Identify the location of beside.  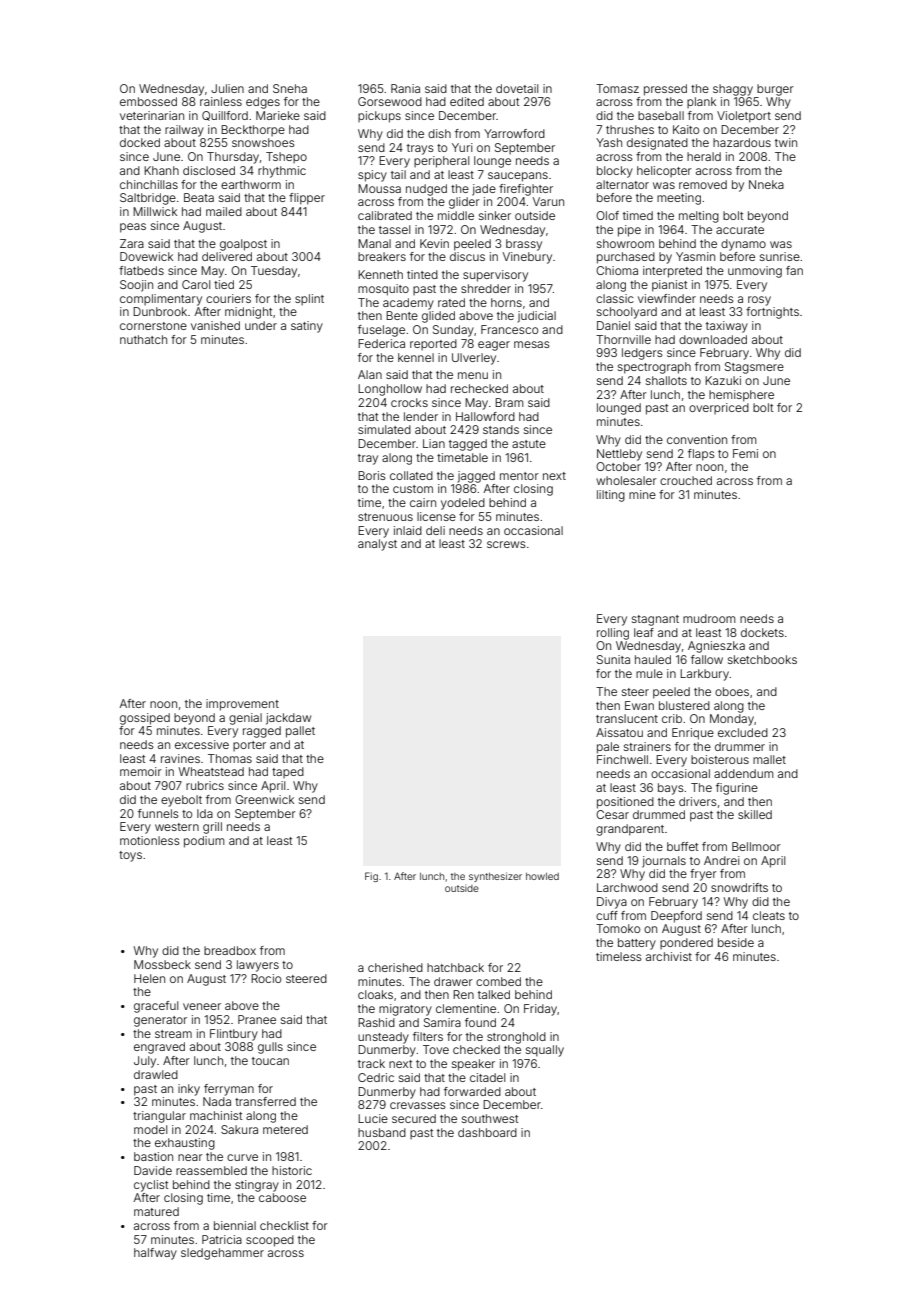
(736, 942).
